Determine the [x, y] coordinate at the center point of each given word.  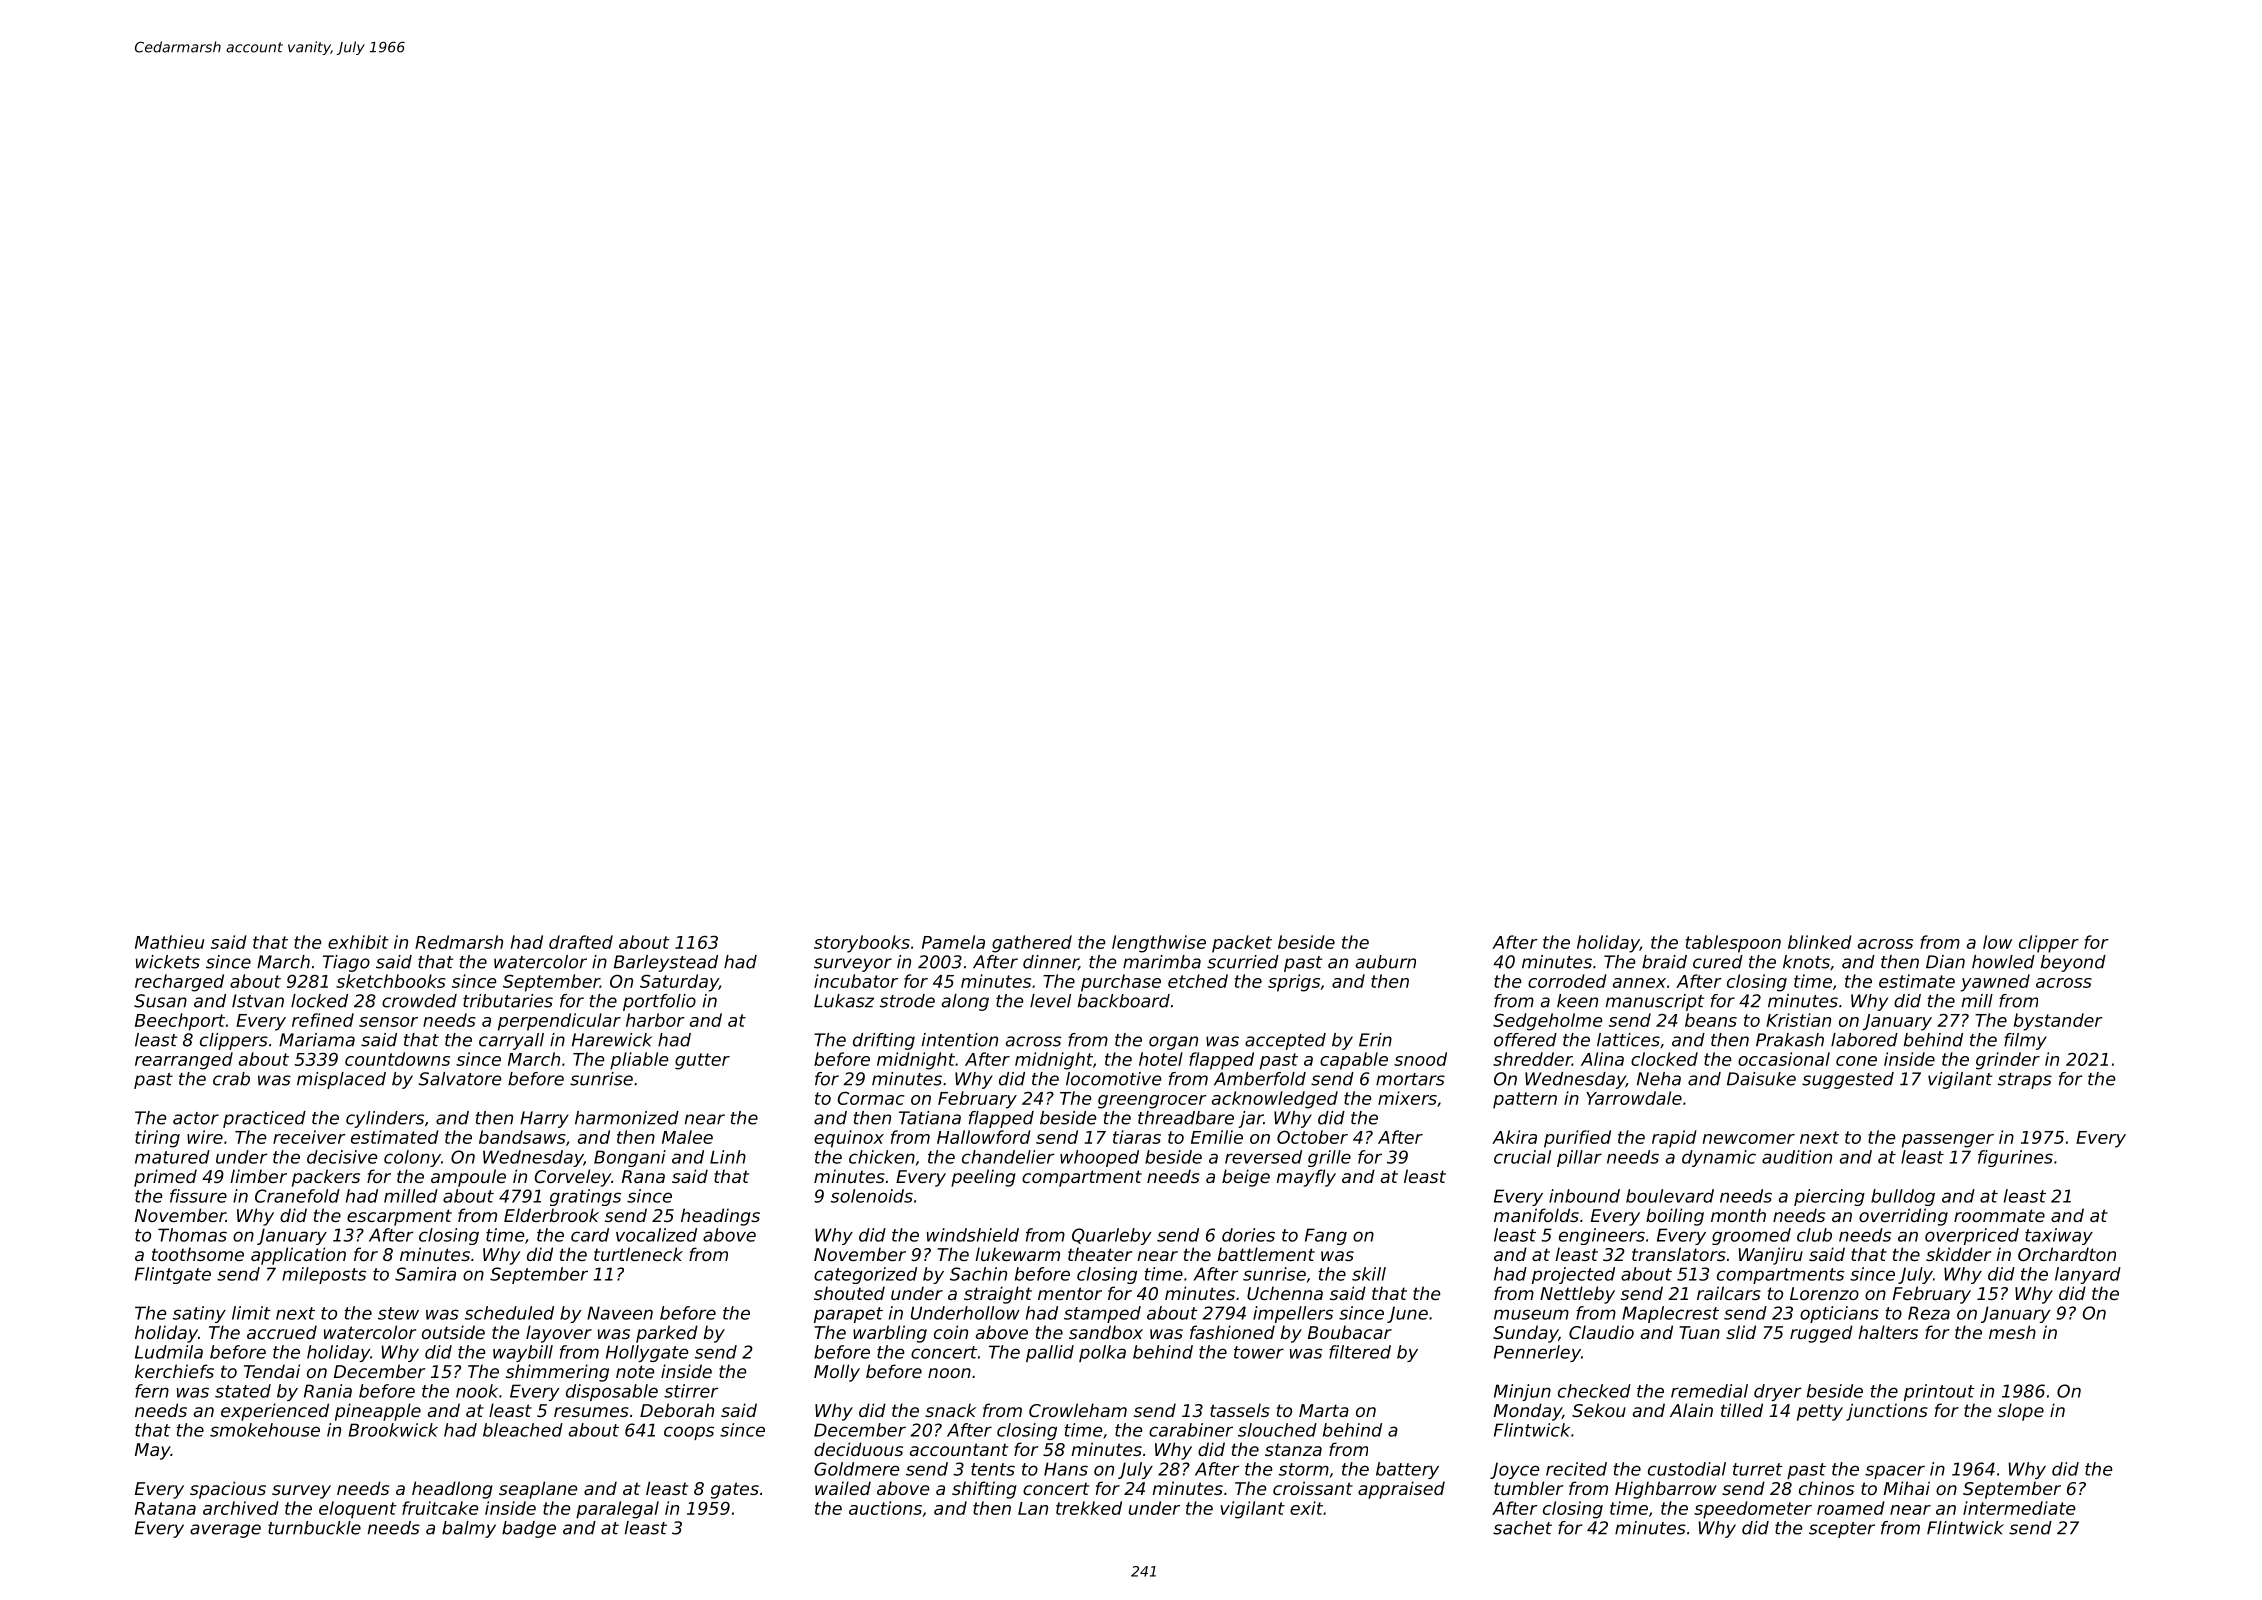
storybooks [862, 944]
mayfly [1306, 1178]
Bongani [630, 1158]
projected [1573, 1275]
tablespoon [1733, 944]
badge [529, 1529]
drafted [581, 942]
